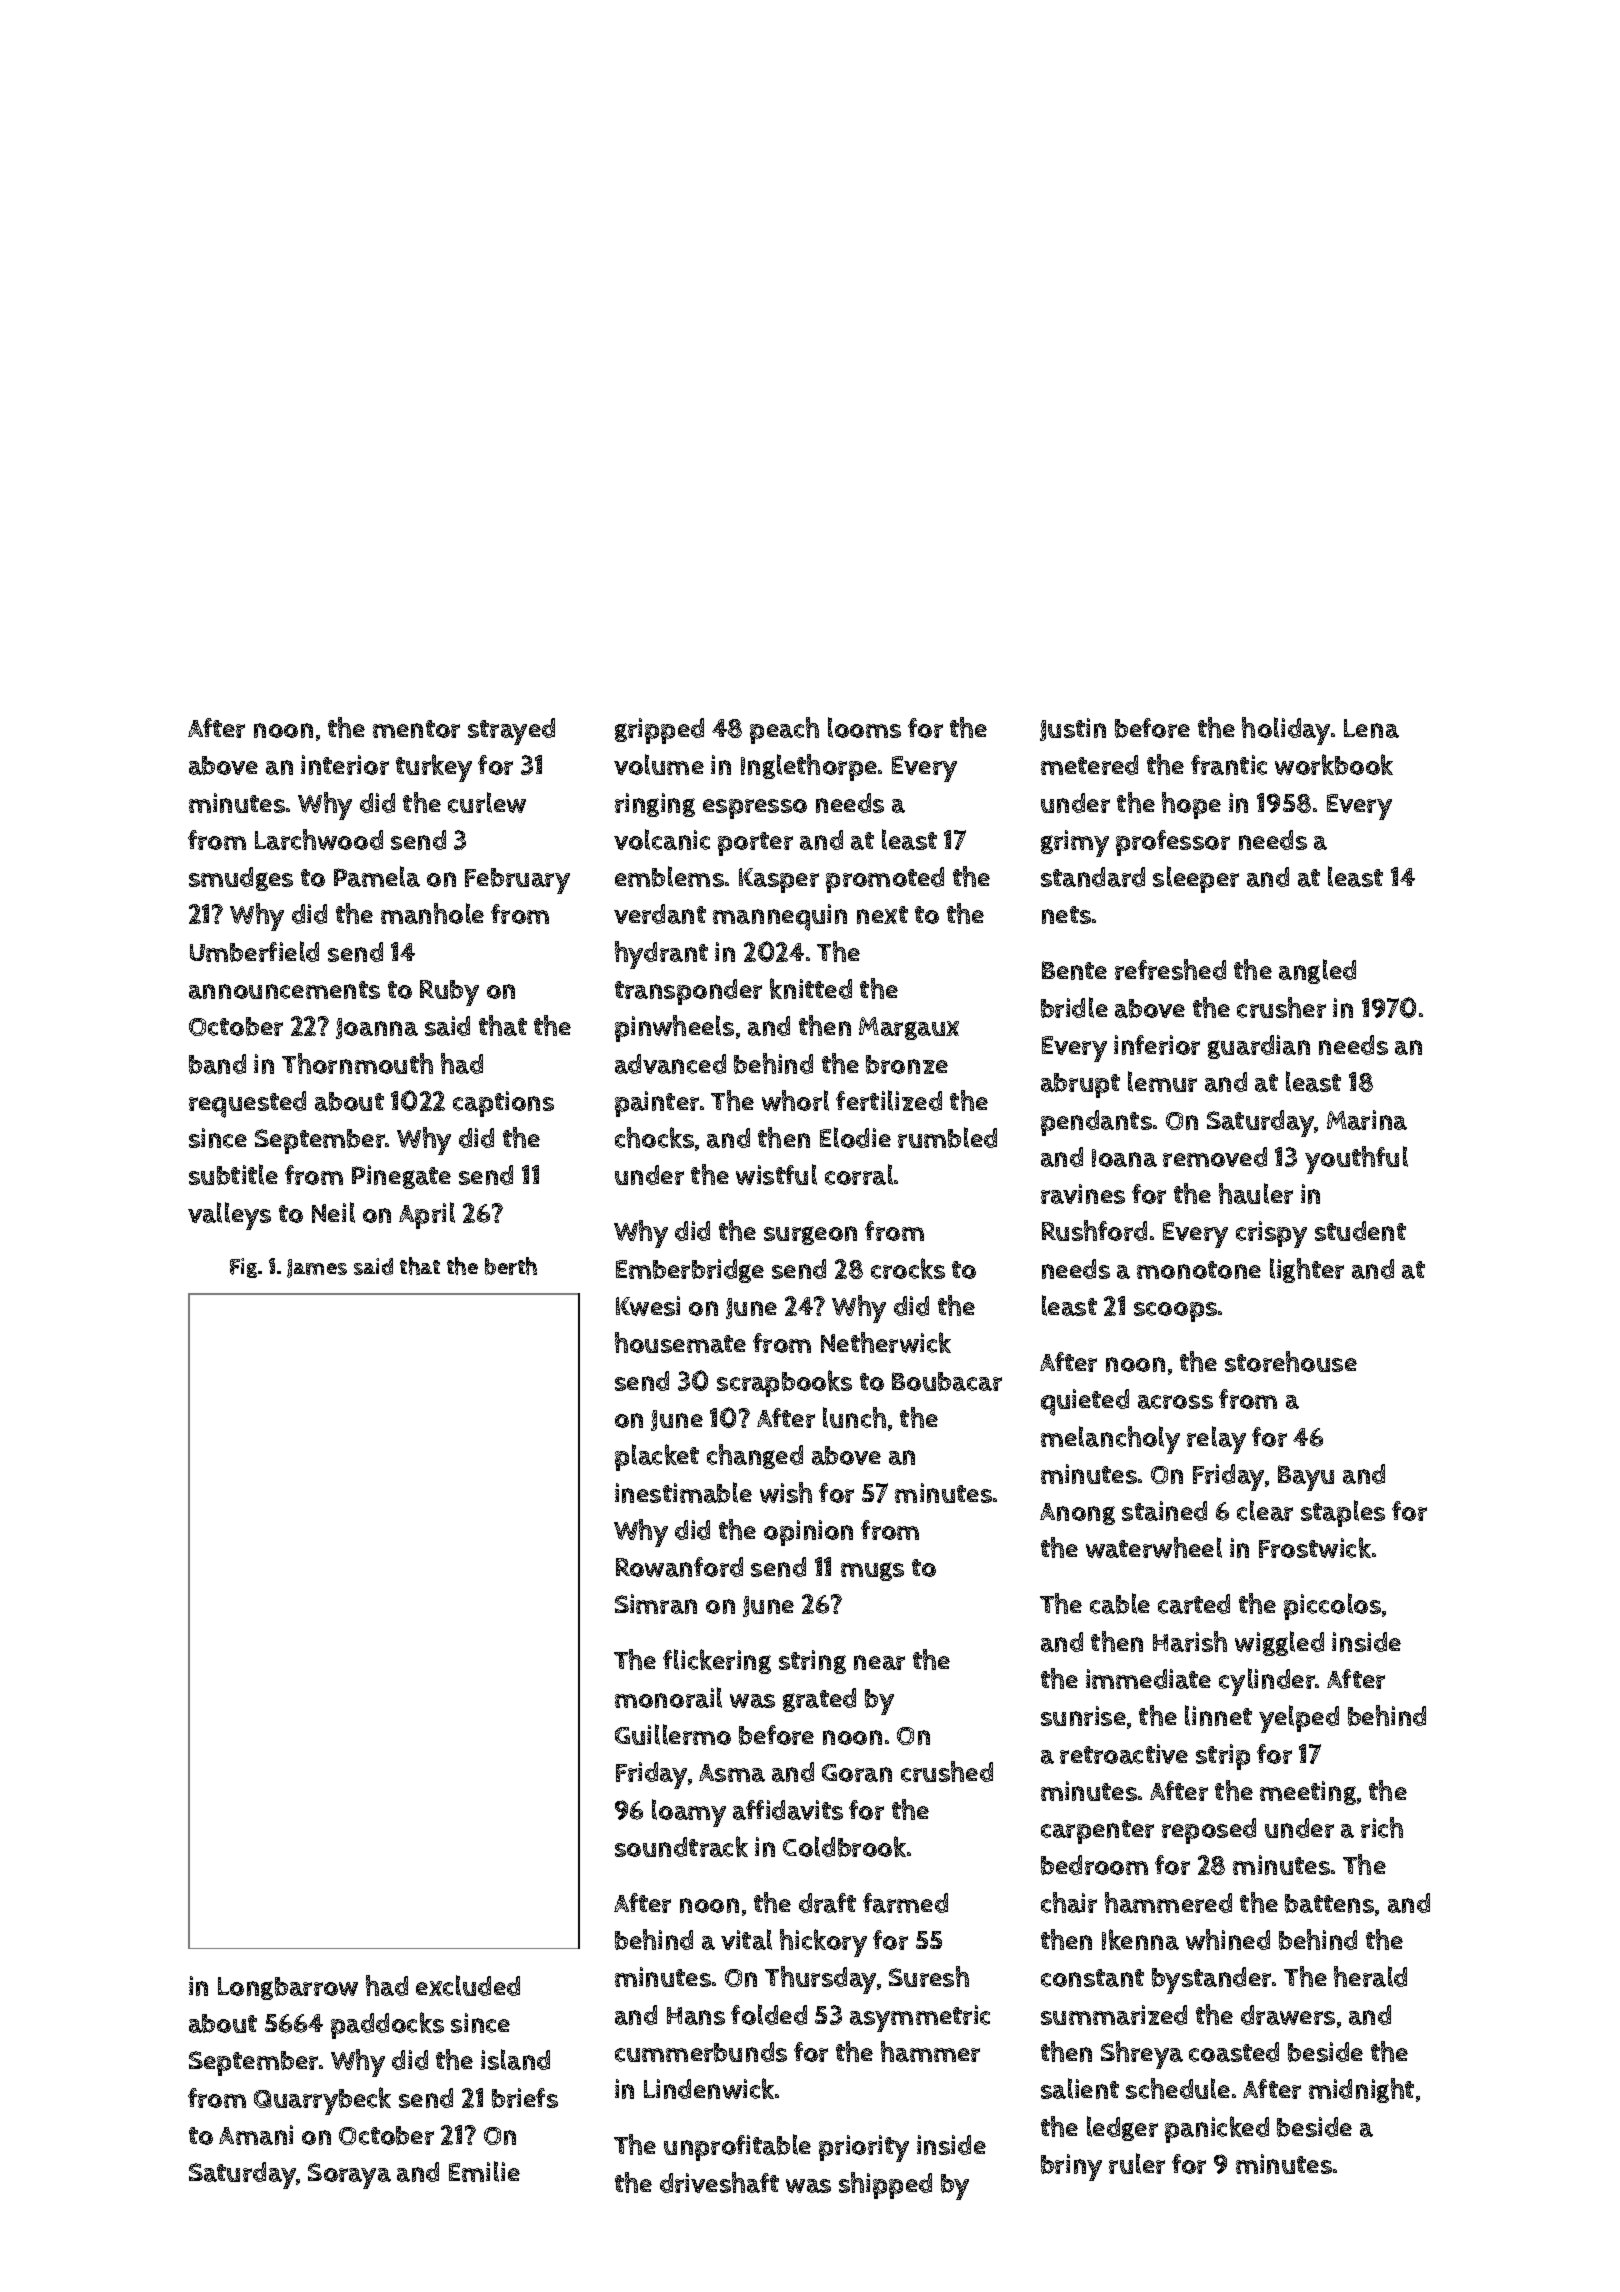 Image resolution: width=1620 pixels, height=2292 pixels. I want to click on Bayu, so click(1306, 1478).
